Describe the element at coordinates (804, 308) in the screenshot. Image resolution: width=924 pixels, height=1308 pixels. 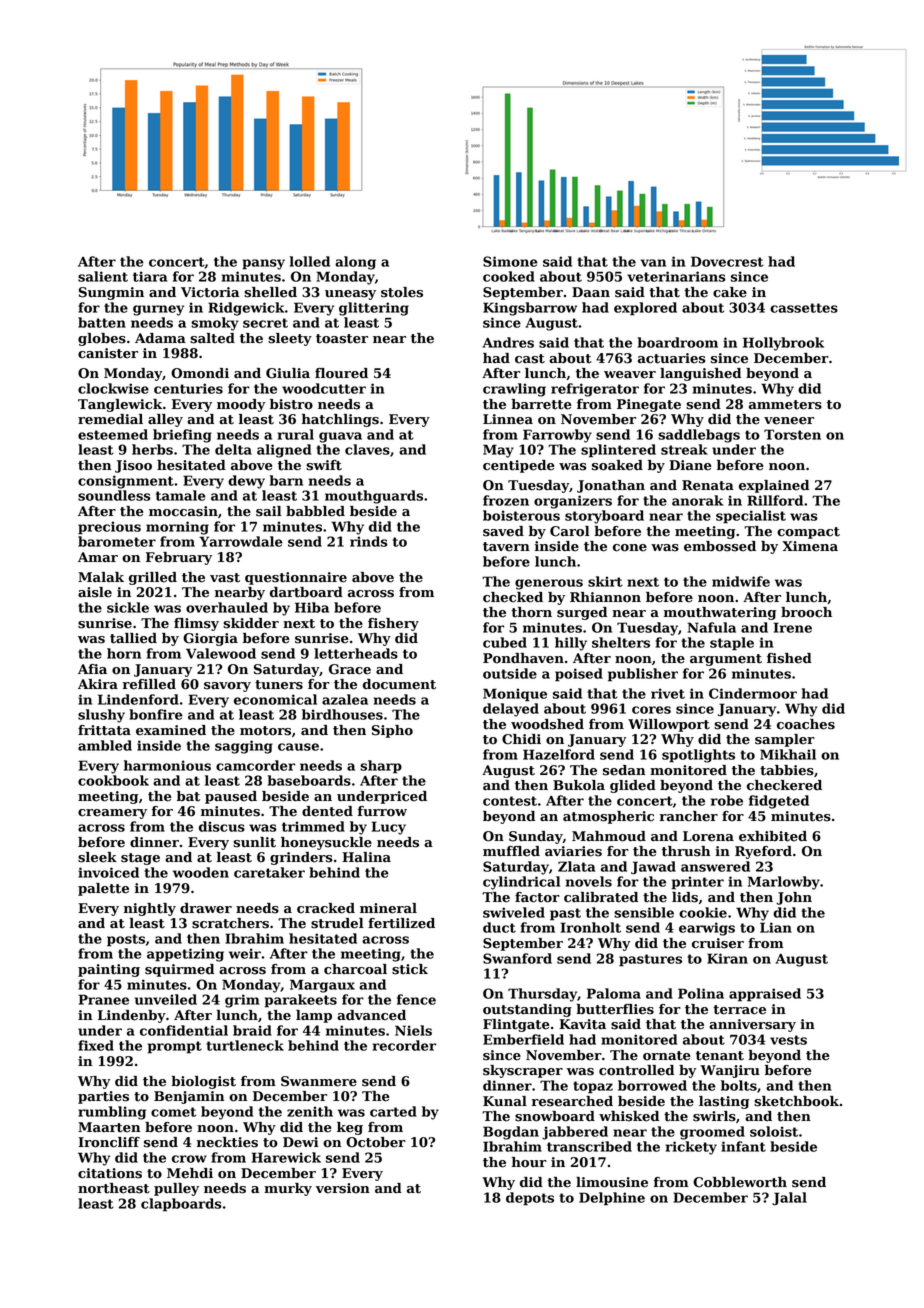
I see `cassettes` at that location.
